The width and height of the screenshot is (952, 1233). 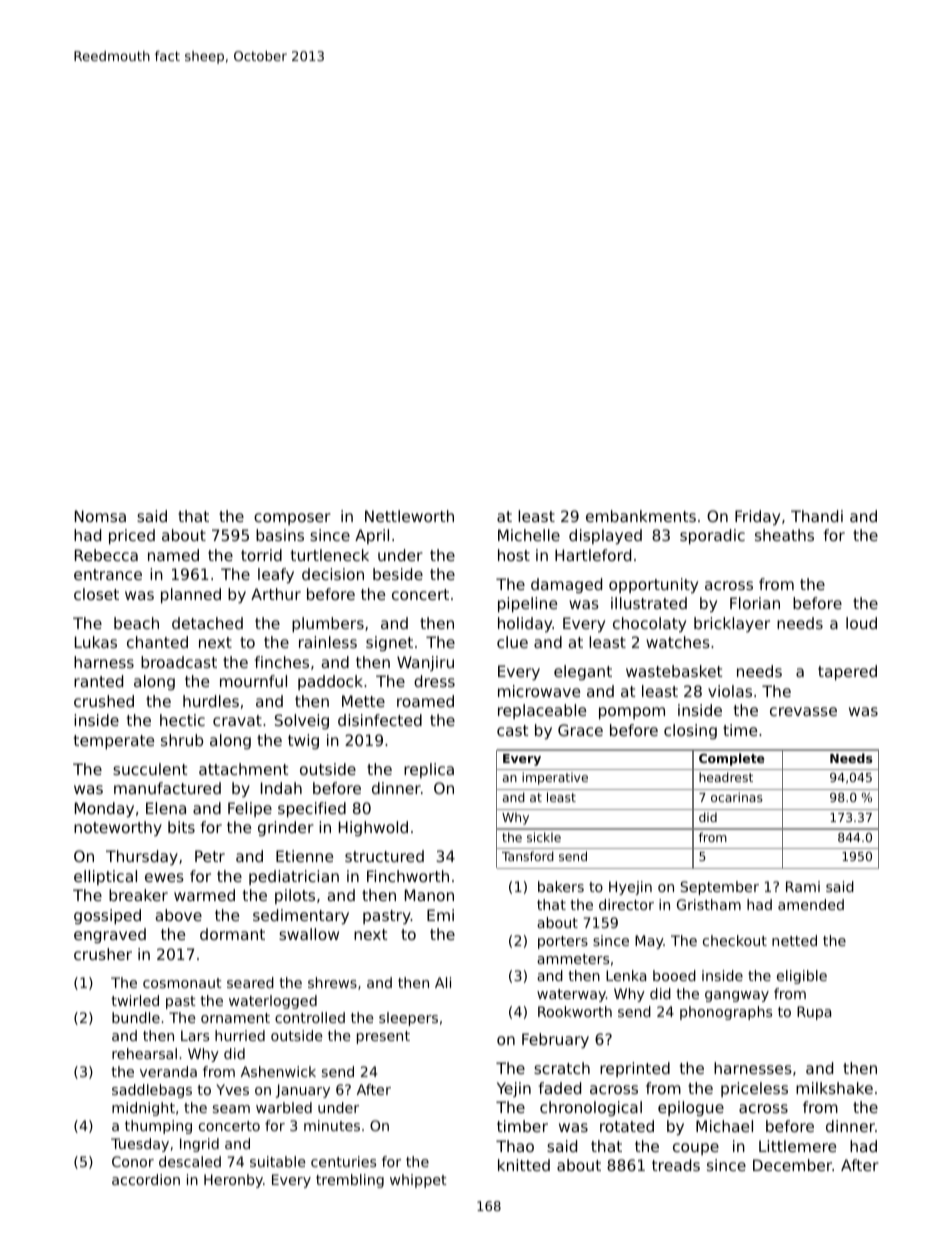 What do you see at coordinates (527, 604) in the screenshot?
I see `pipeline` at bounding box center [527, 604].
